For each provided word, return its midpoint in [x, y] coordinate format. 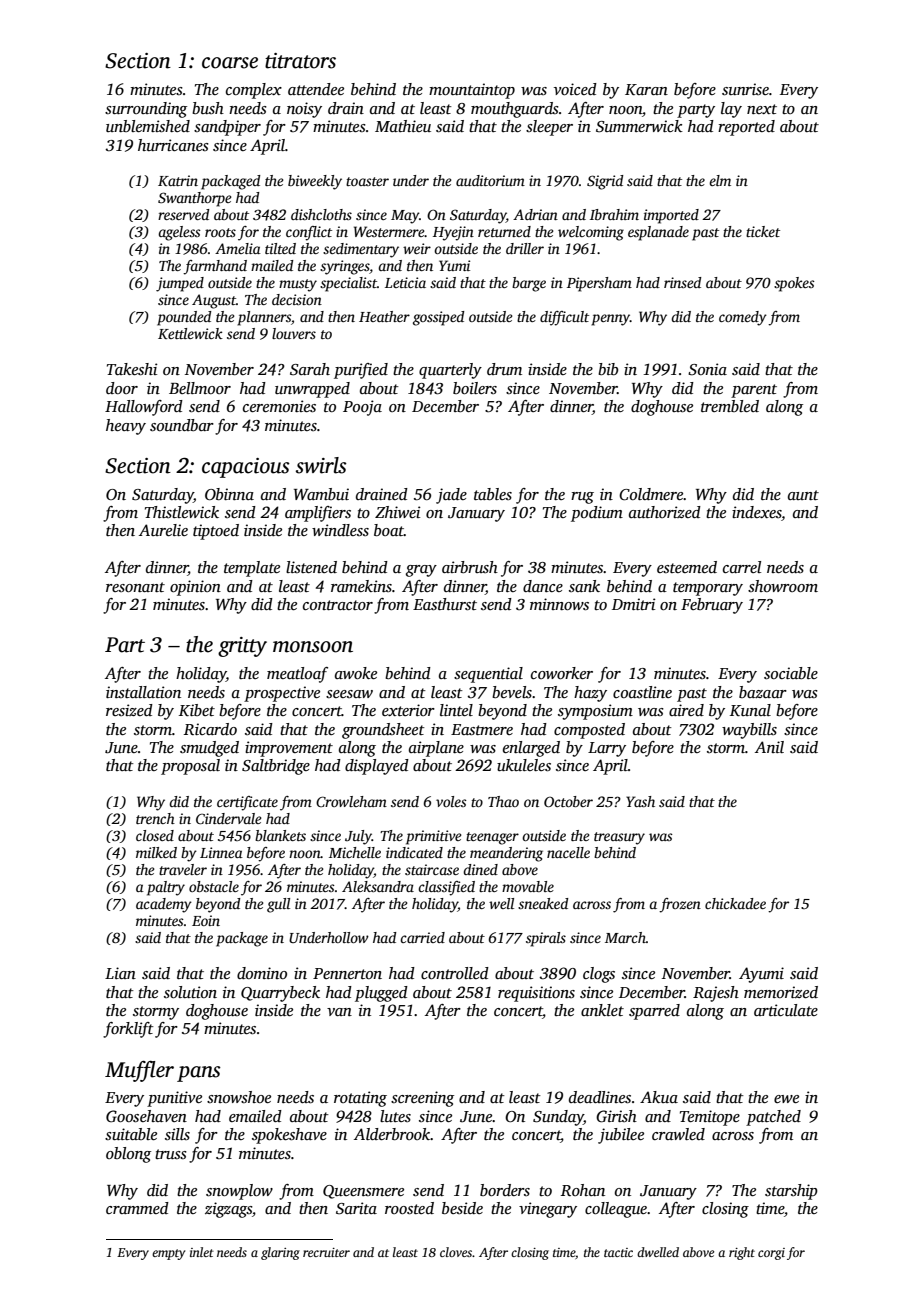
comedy [743, 318]
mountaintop [472, 91]
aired [686, 710]
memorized [781, 992]
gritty [242, 647]
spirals [546, 939]
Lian [120, 973]
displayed [377, 767]
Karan [646, 89]
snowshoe [239, 1097]
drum [504, 369]
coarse [230, 63]
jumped [180, 284]
